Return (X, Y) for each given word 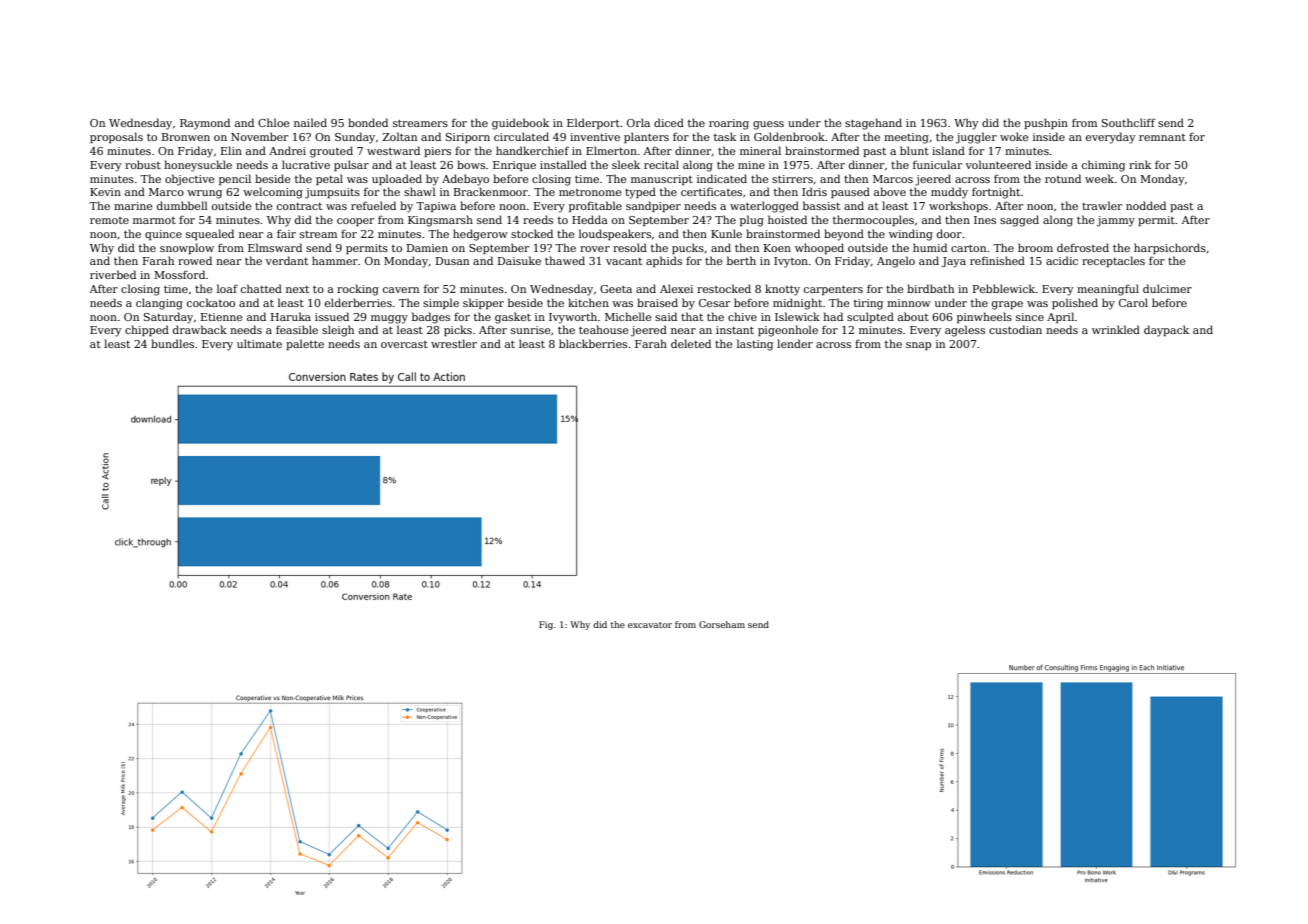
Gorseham (722, 624)
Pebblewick (1004, 288)
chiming (1103, 166)
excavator (650, 625)
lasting (755, 345)
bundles (172, 343)
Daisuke (519, 260)
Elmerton (611, 150)
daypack (1166, 331)
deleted (691, 343)
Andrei (287, 150)
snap (918, 346)
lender (795, 343)
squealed (210, 234)
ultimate (259, 343)
